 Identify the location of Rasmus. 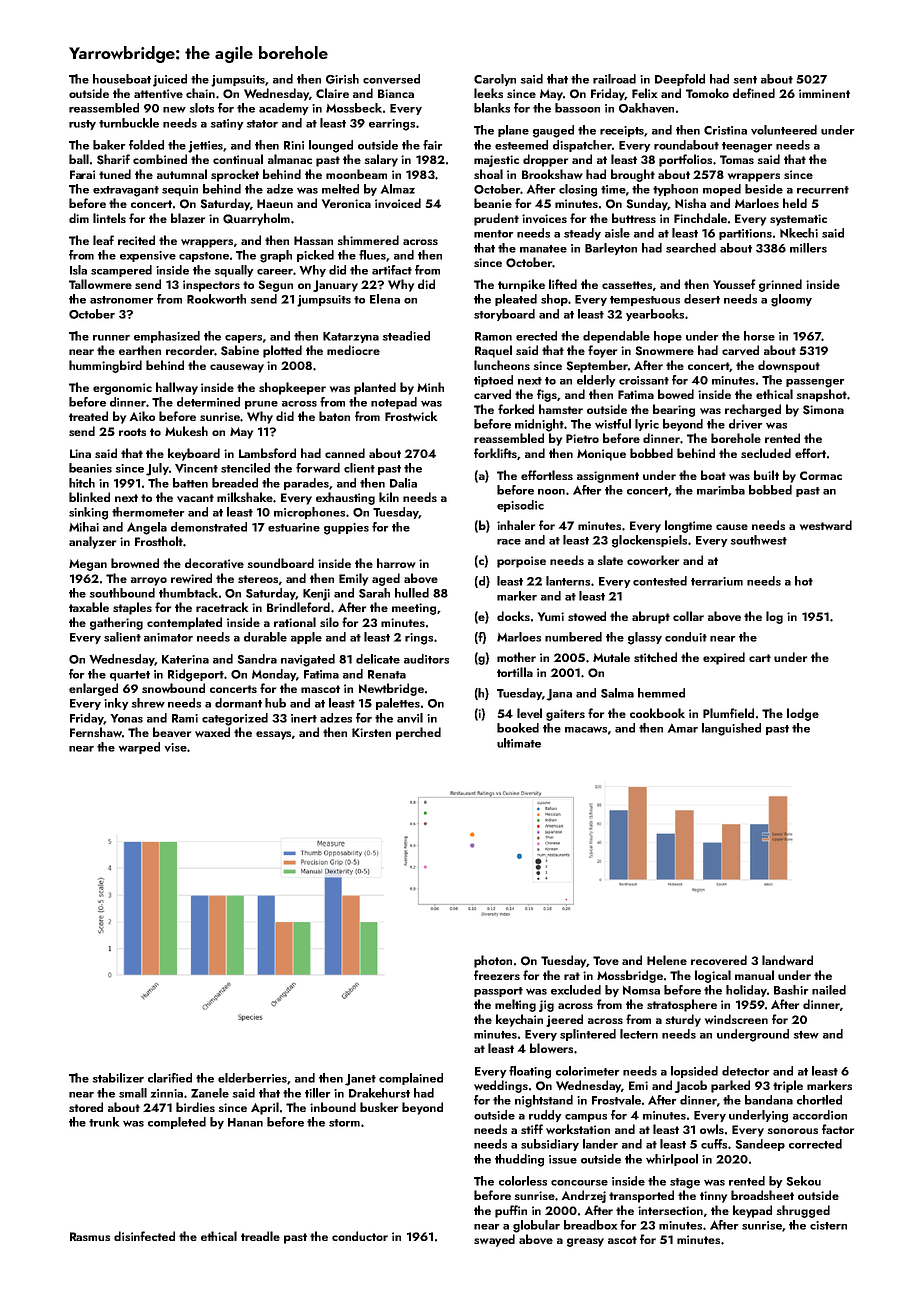
(90, 1236).
